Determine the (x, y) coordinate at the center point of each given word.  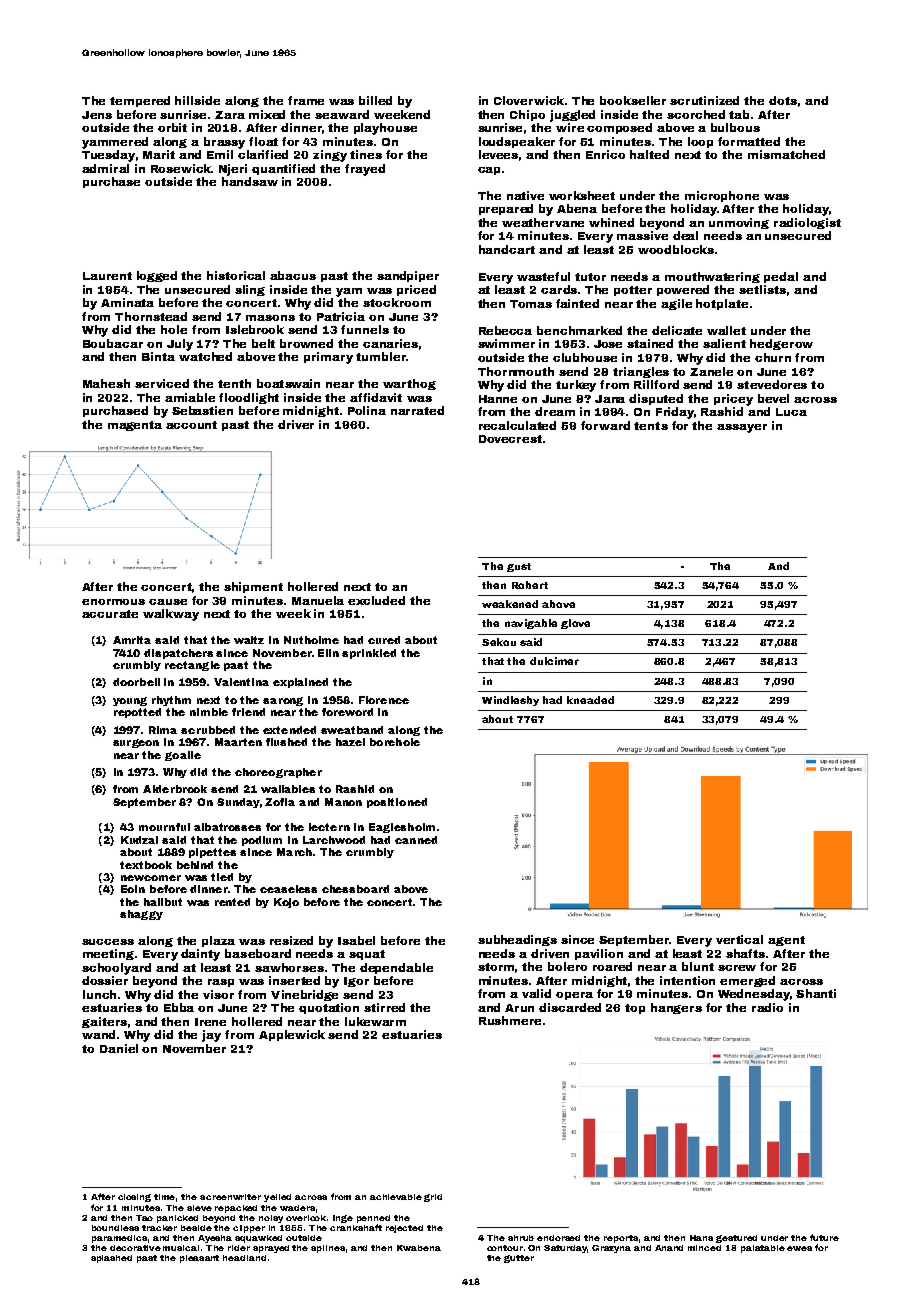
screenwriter (230, 1197)
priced (416, 290)
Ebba (179, 1007)
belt (263, 343)
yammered (115, 143)
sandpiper (408, 276)
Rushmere (510, 1020)
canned (416, 840)
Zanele (711, 371)
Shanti (816, 993)
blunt (698, 966)
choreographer (278, 773)
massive (642, 235)
